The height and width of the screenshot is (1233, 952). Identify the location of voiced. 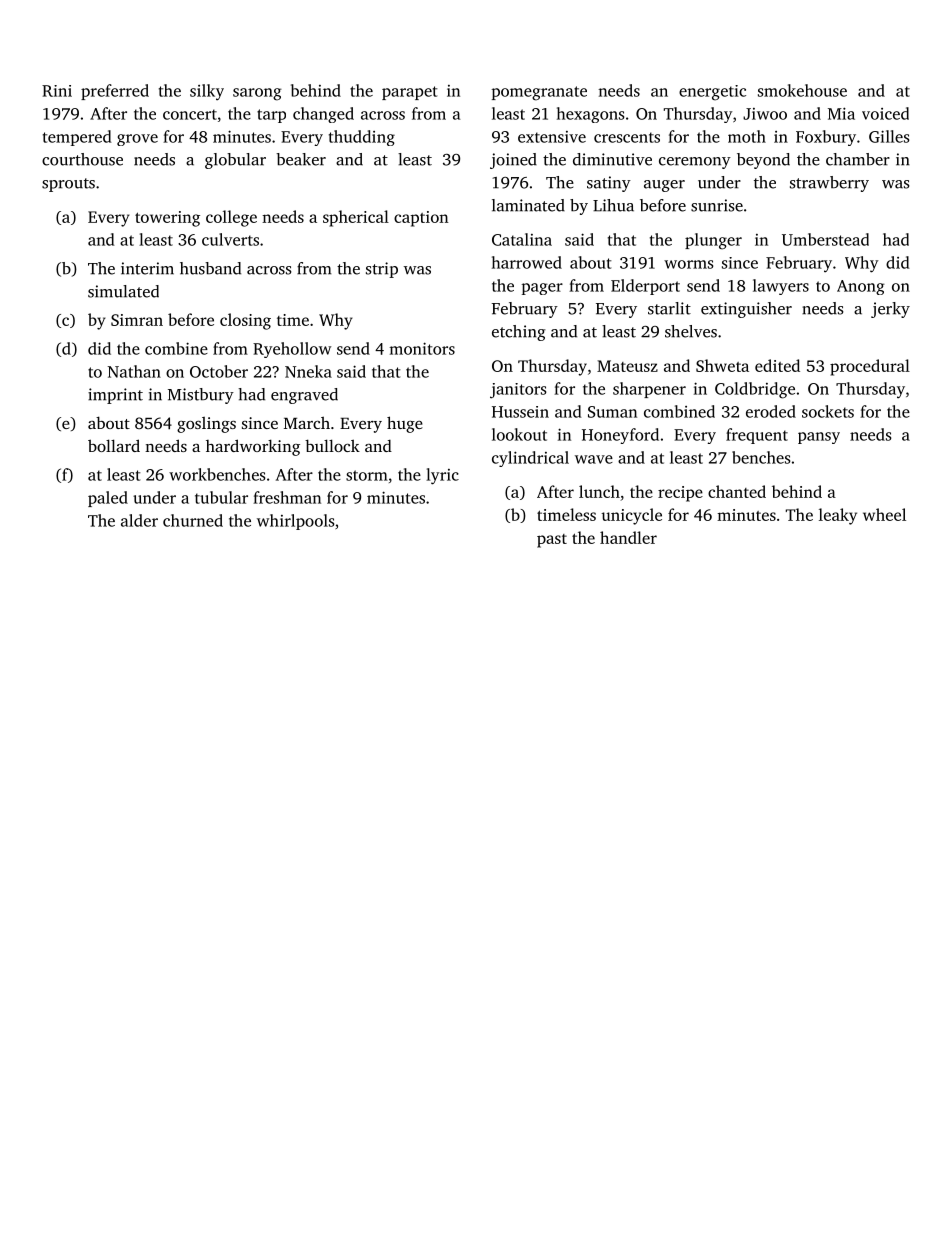
(885, 113).
